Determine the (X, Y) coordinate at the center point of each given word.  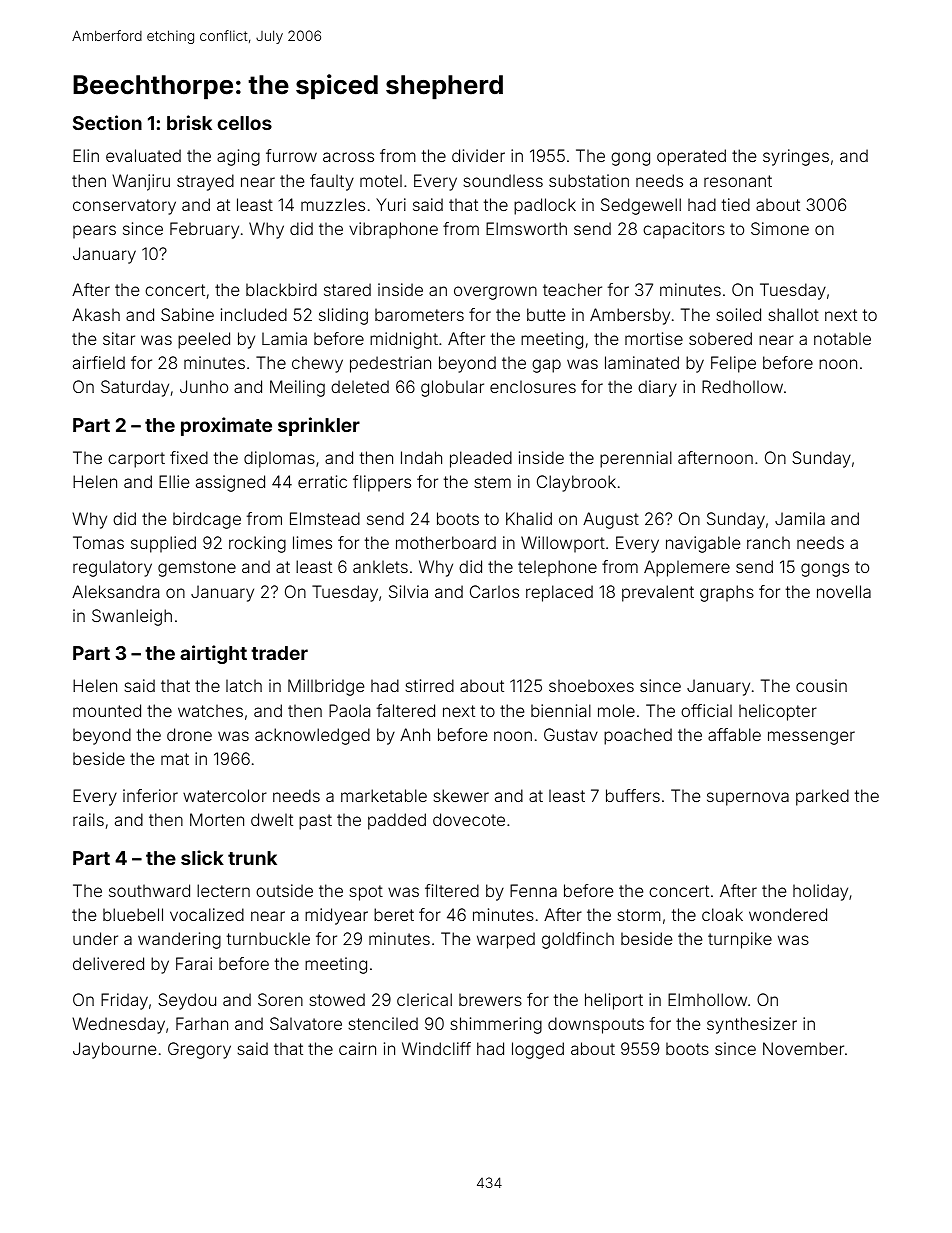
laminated (642, 362)
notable (842, 338)
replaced (559, 593)
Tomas (98, 542)
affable (734, 734)
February (204, 230)
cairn (357, 1048)
